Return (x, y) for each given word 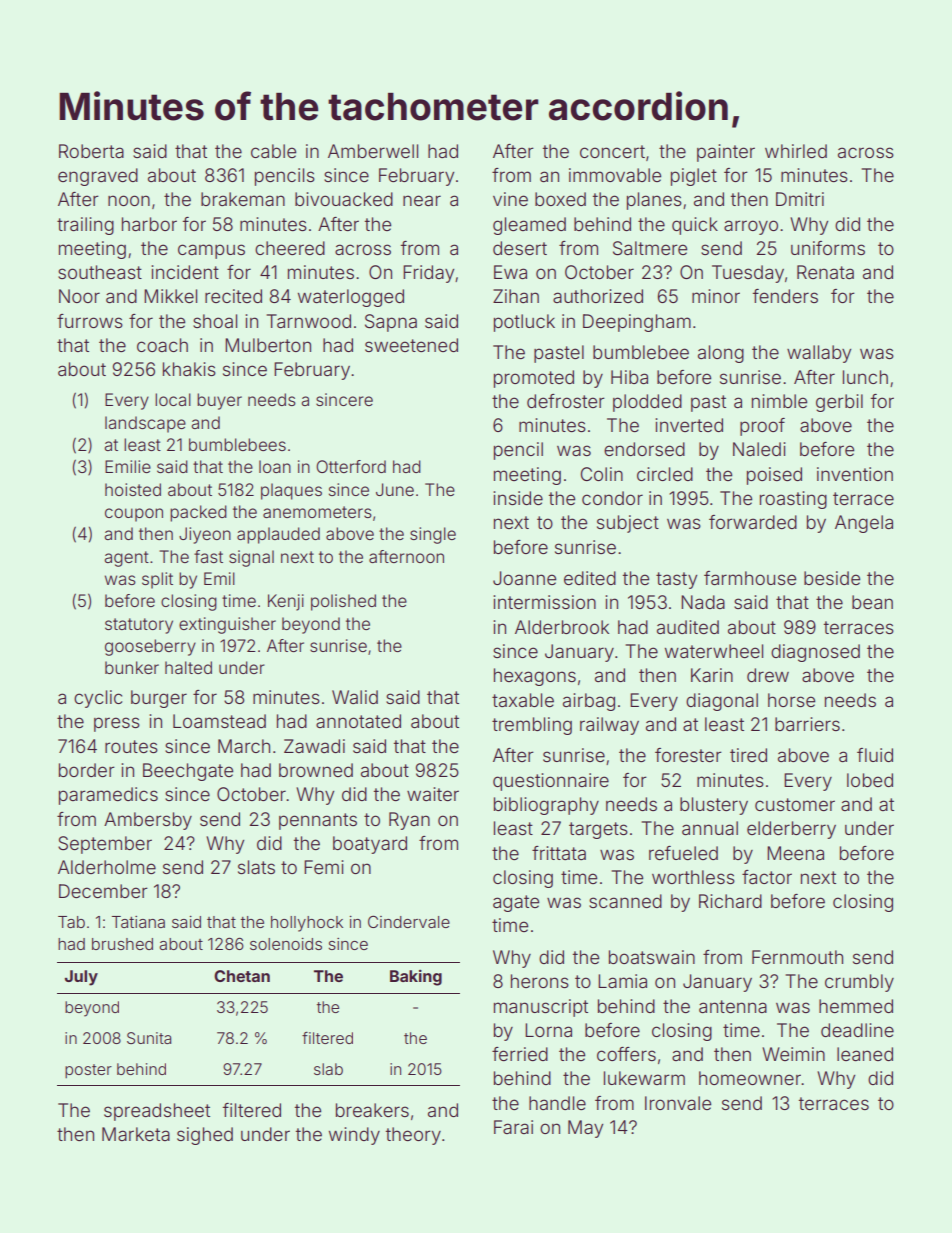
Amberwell (373, 151)
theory (413, 1136)
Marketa (136, 1134)
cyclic (98, 699)
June (395, 489)
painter (726, 153)
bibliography (546, 806)
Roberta (91, 151)
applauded (278, 535)
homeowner (750, 1078)
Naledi (759, 449)
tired (748, 755)
